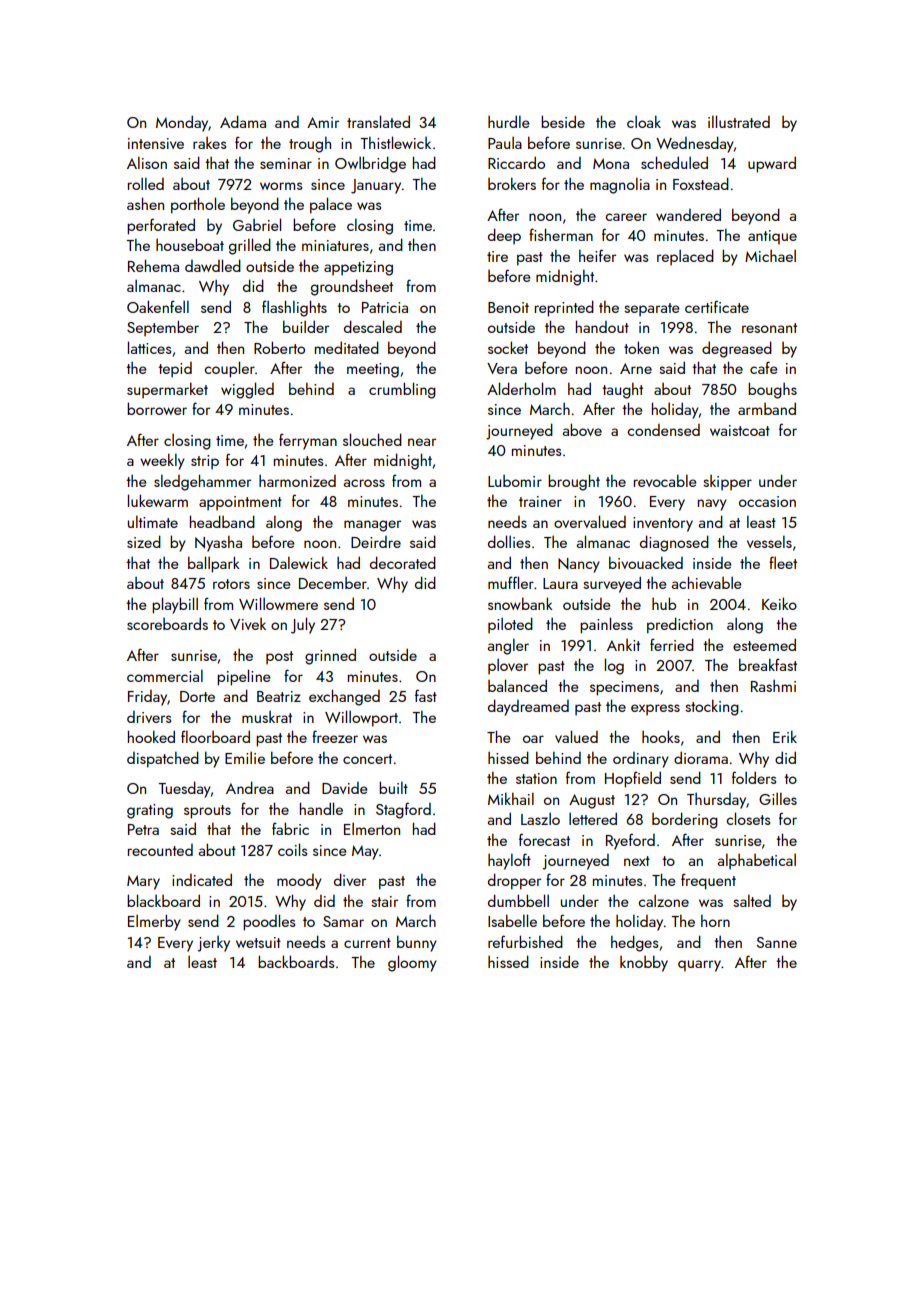 This image has width=924, height=1314. What do you see at coordinates (367, 759) in the image?
I see `concert` at bounding box center [367, 759].
